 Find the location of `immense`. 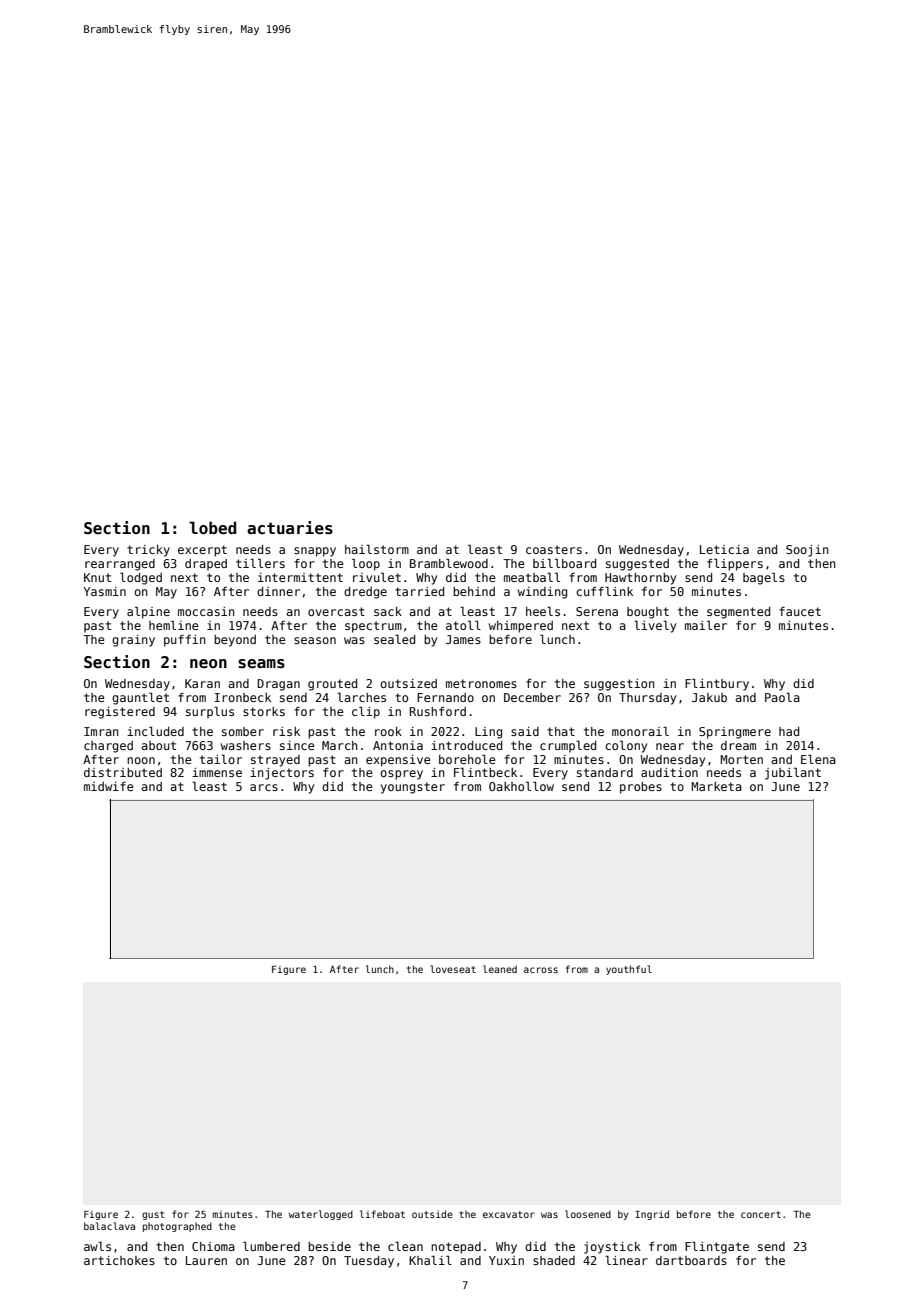

immense is located at coordinates (217, 772).
